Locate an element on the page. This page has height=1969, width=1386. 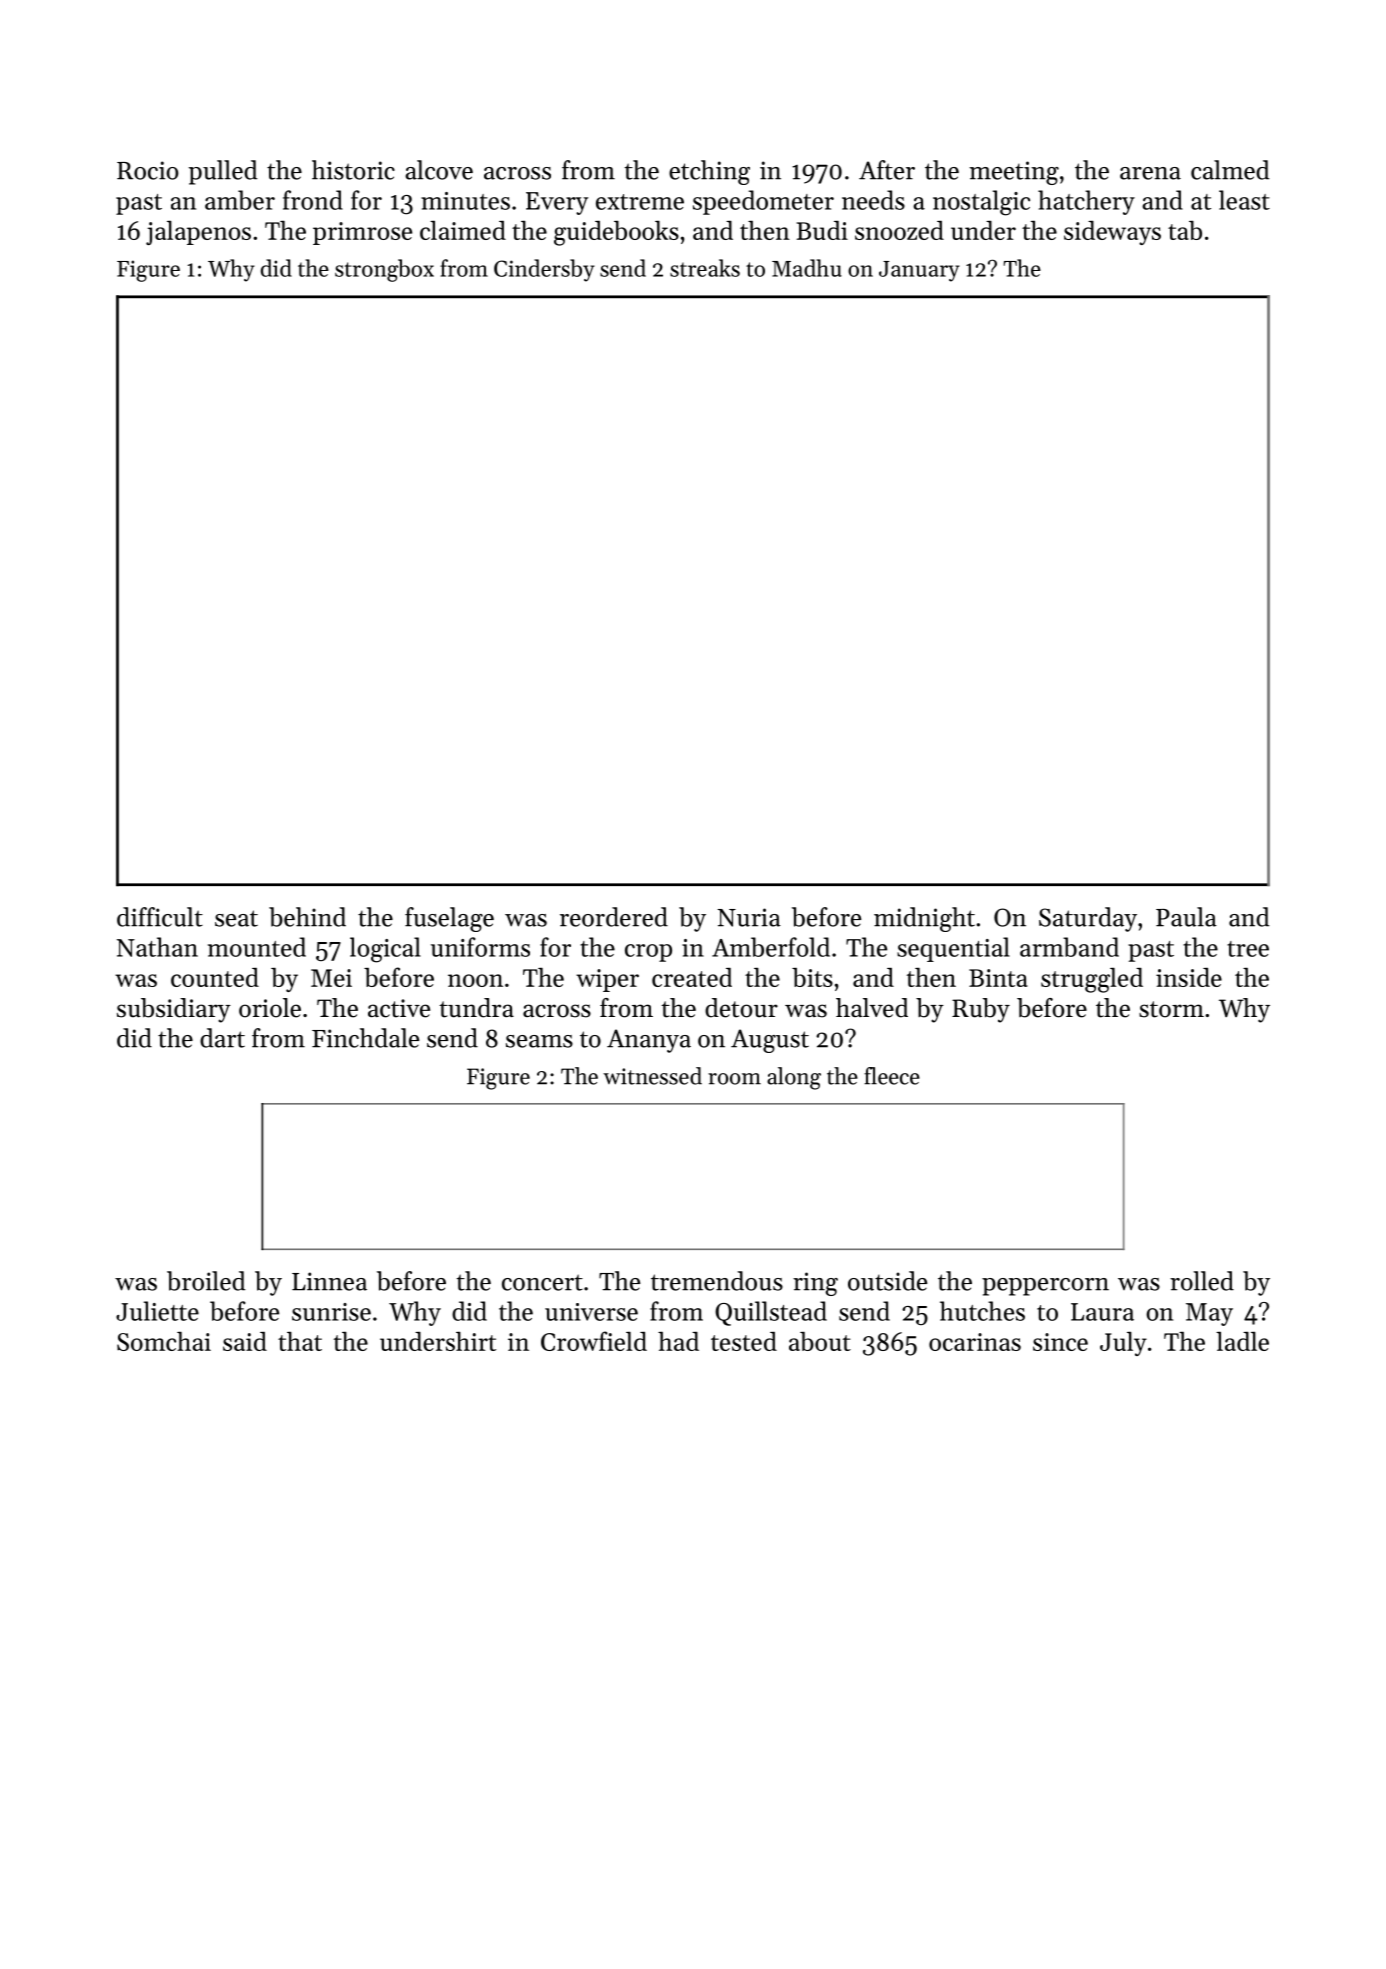
midnight is located at coordinates (924, 919).
